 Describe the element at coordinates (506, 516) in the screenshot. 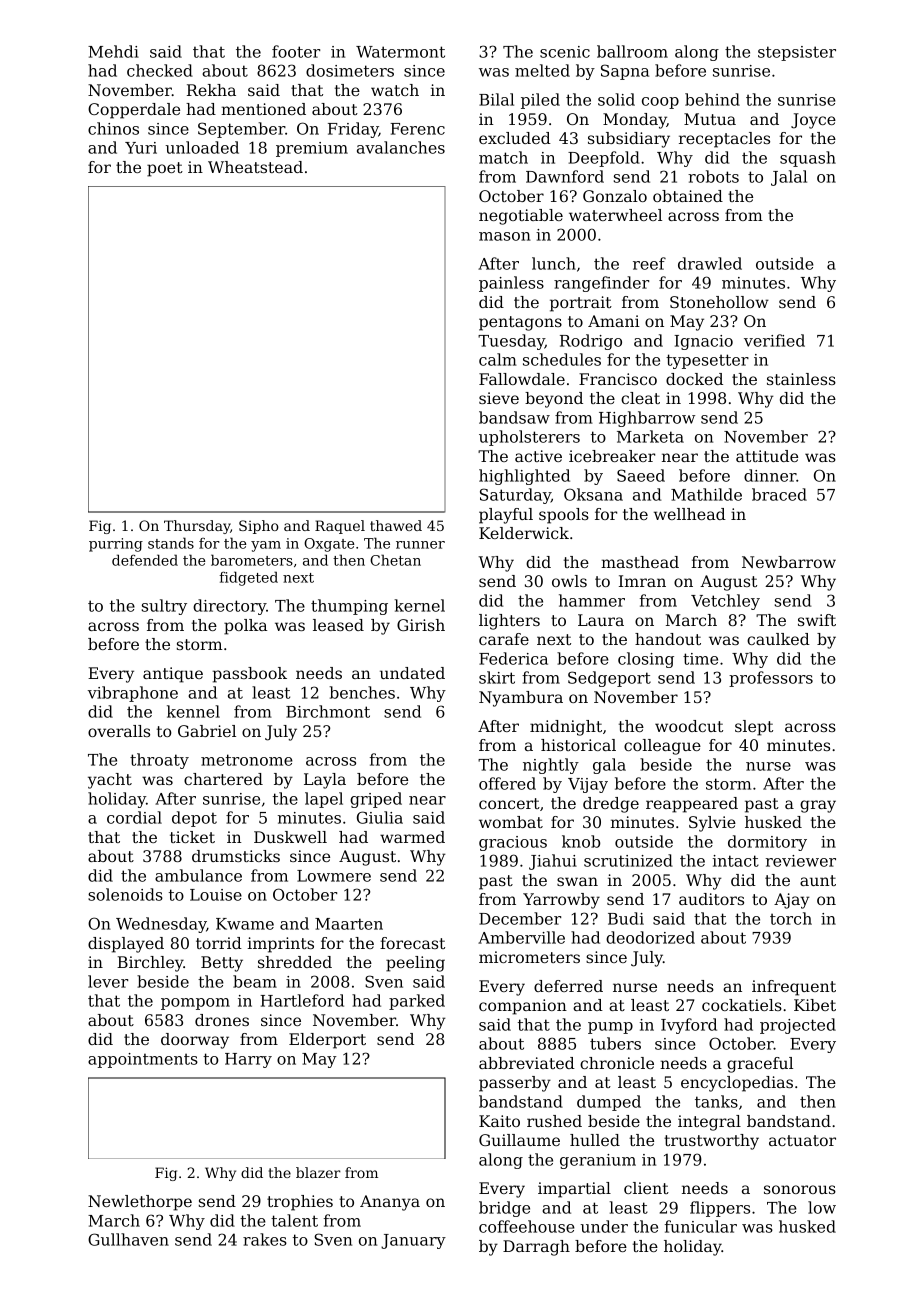

I see `playful` at that location.
